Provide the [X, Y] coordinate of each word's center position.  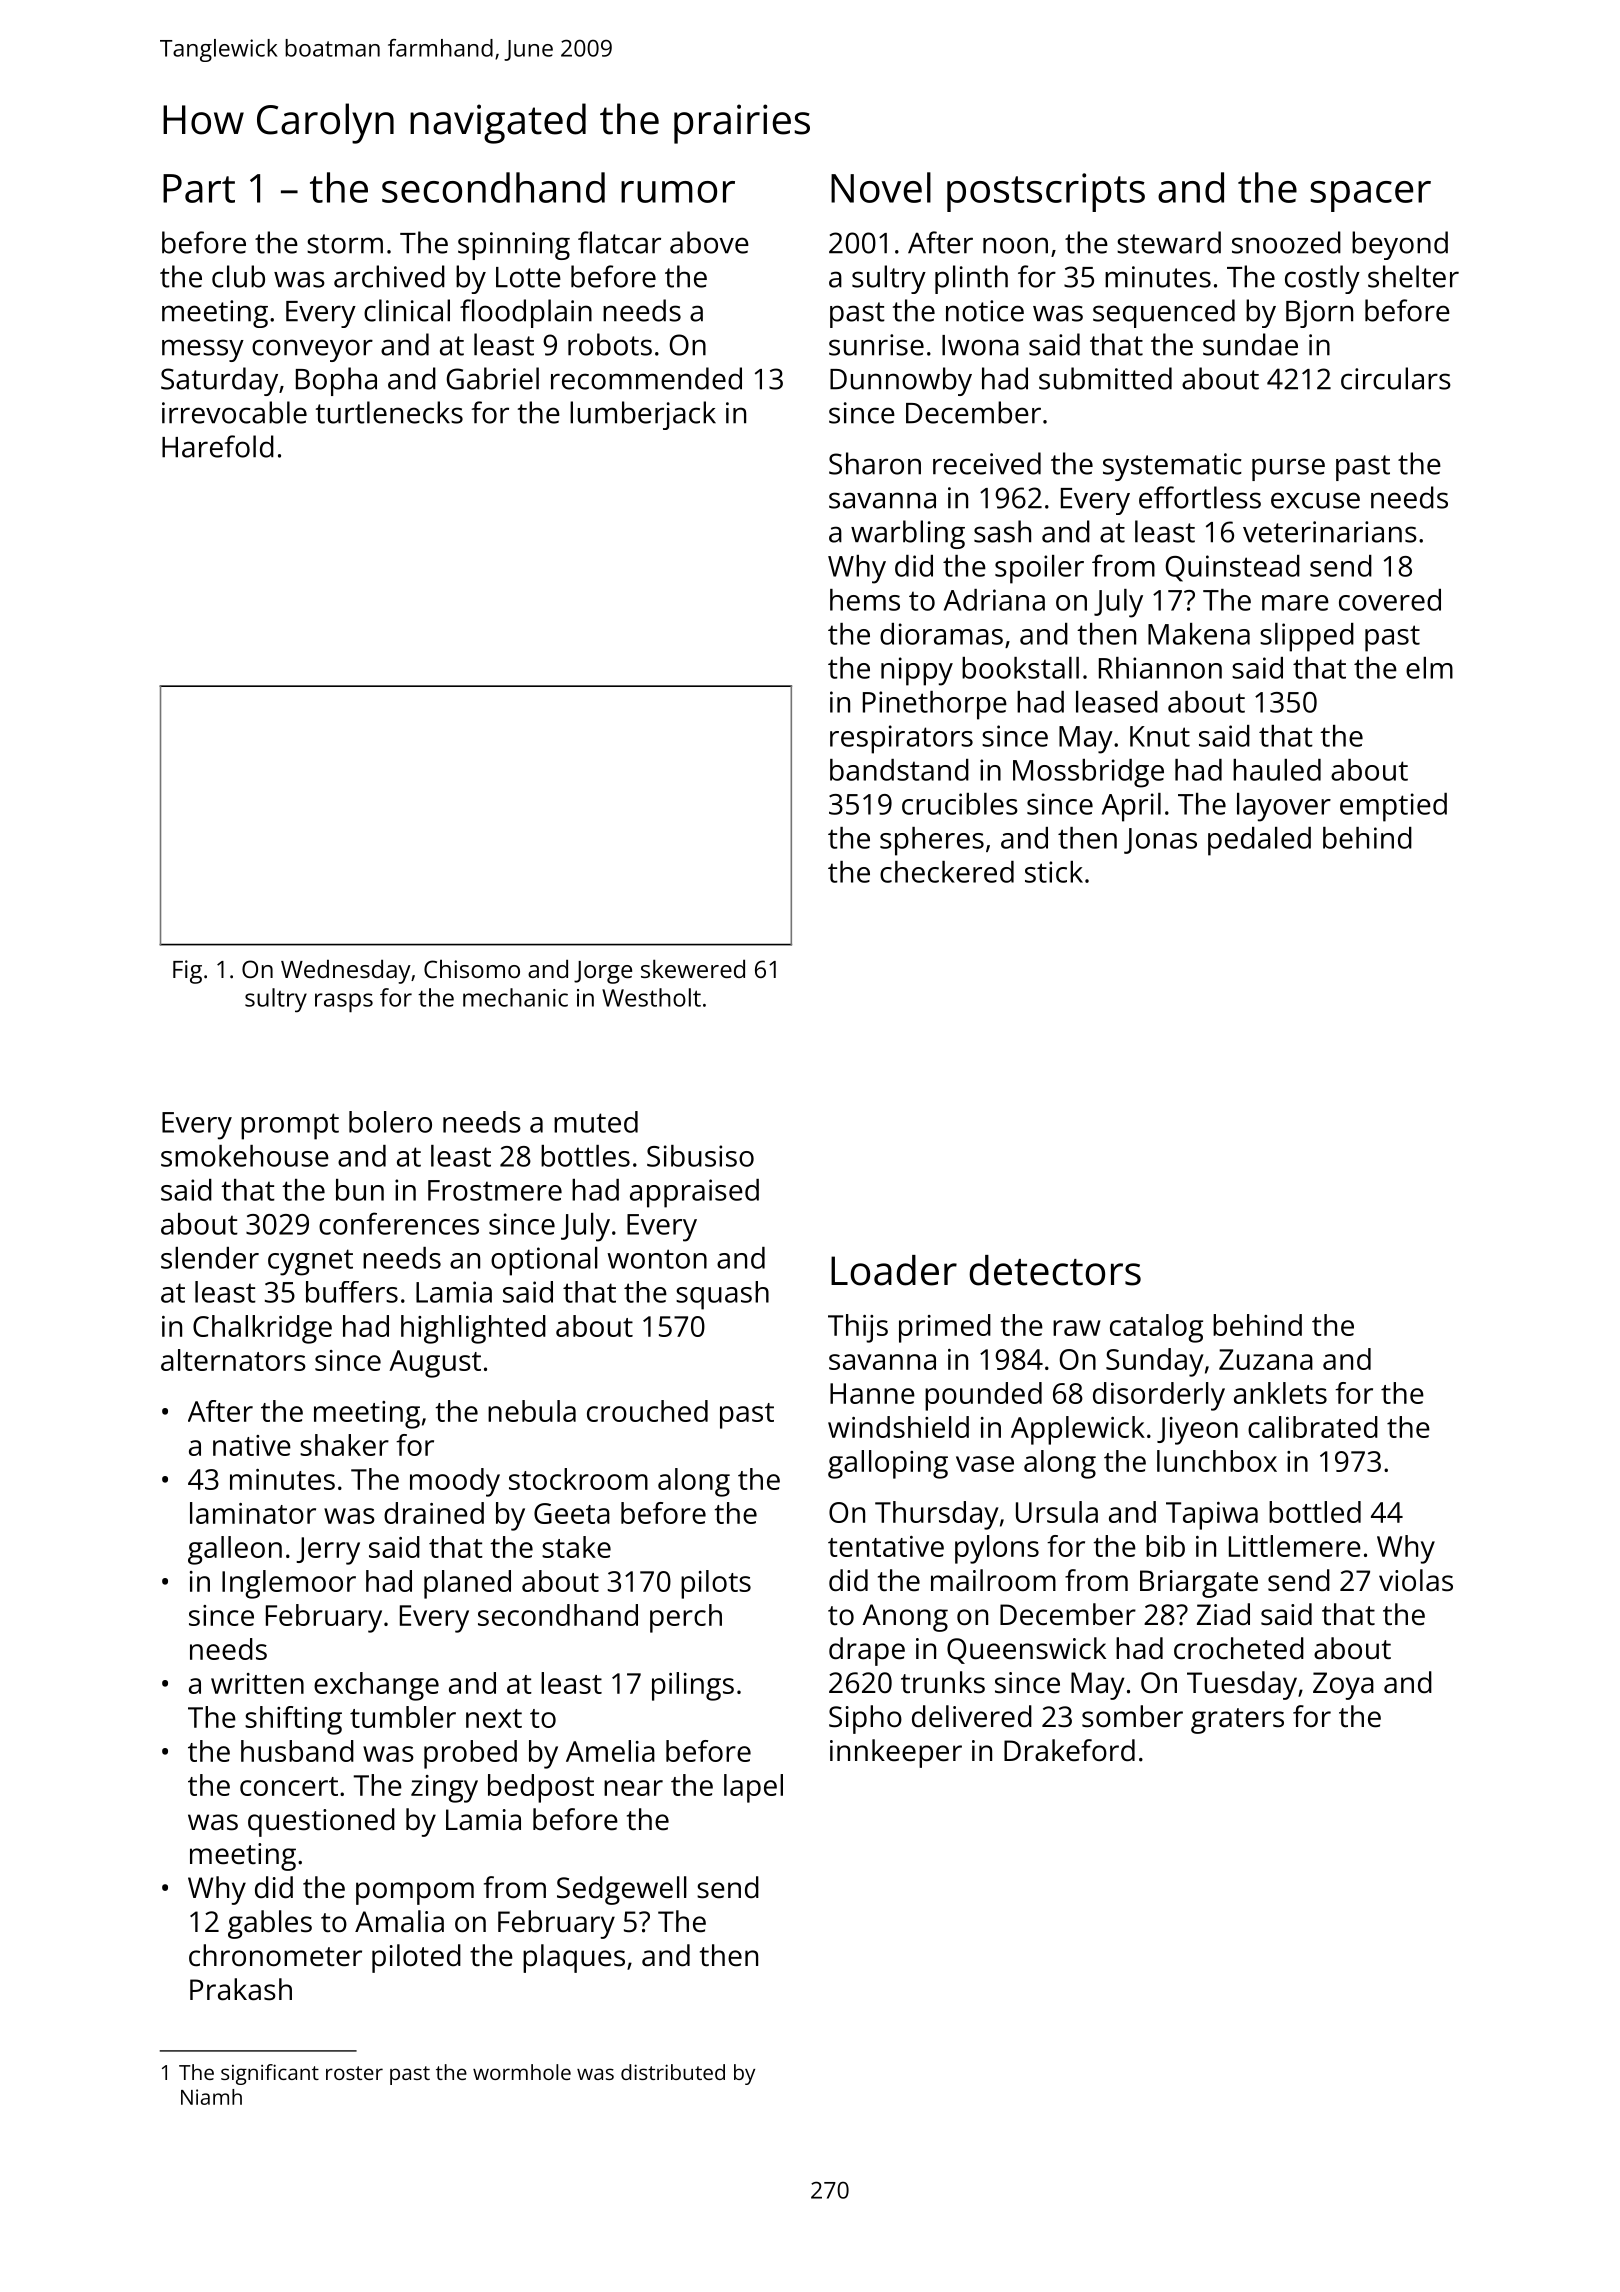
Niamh [211, 2097]
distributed [673, 2072]
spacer [1370, 196]
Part [199, 188]
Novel [881, 187]
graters [1237, 1721]
